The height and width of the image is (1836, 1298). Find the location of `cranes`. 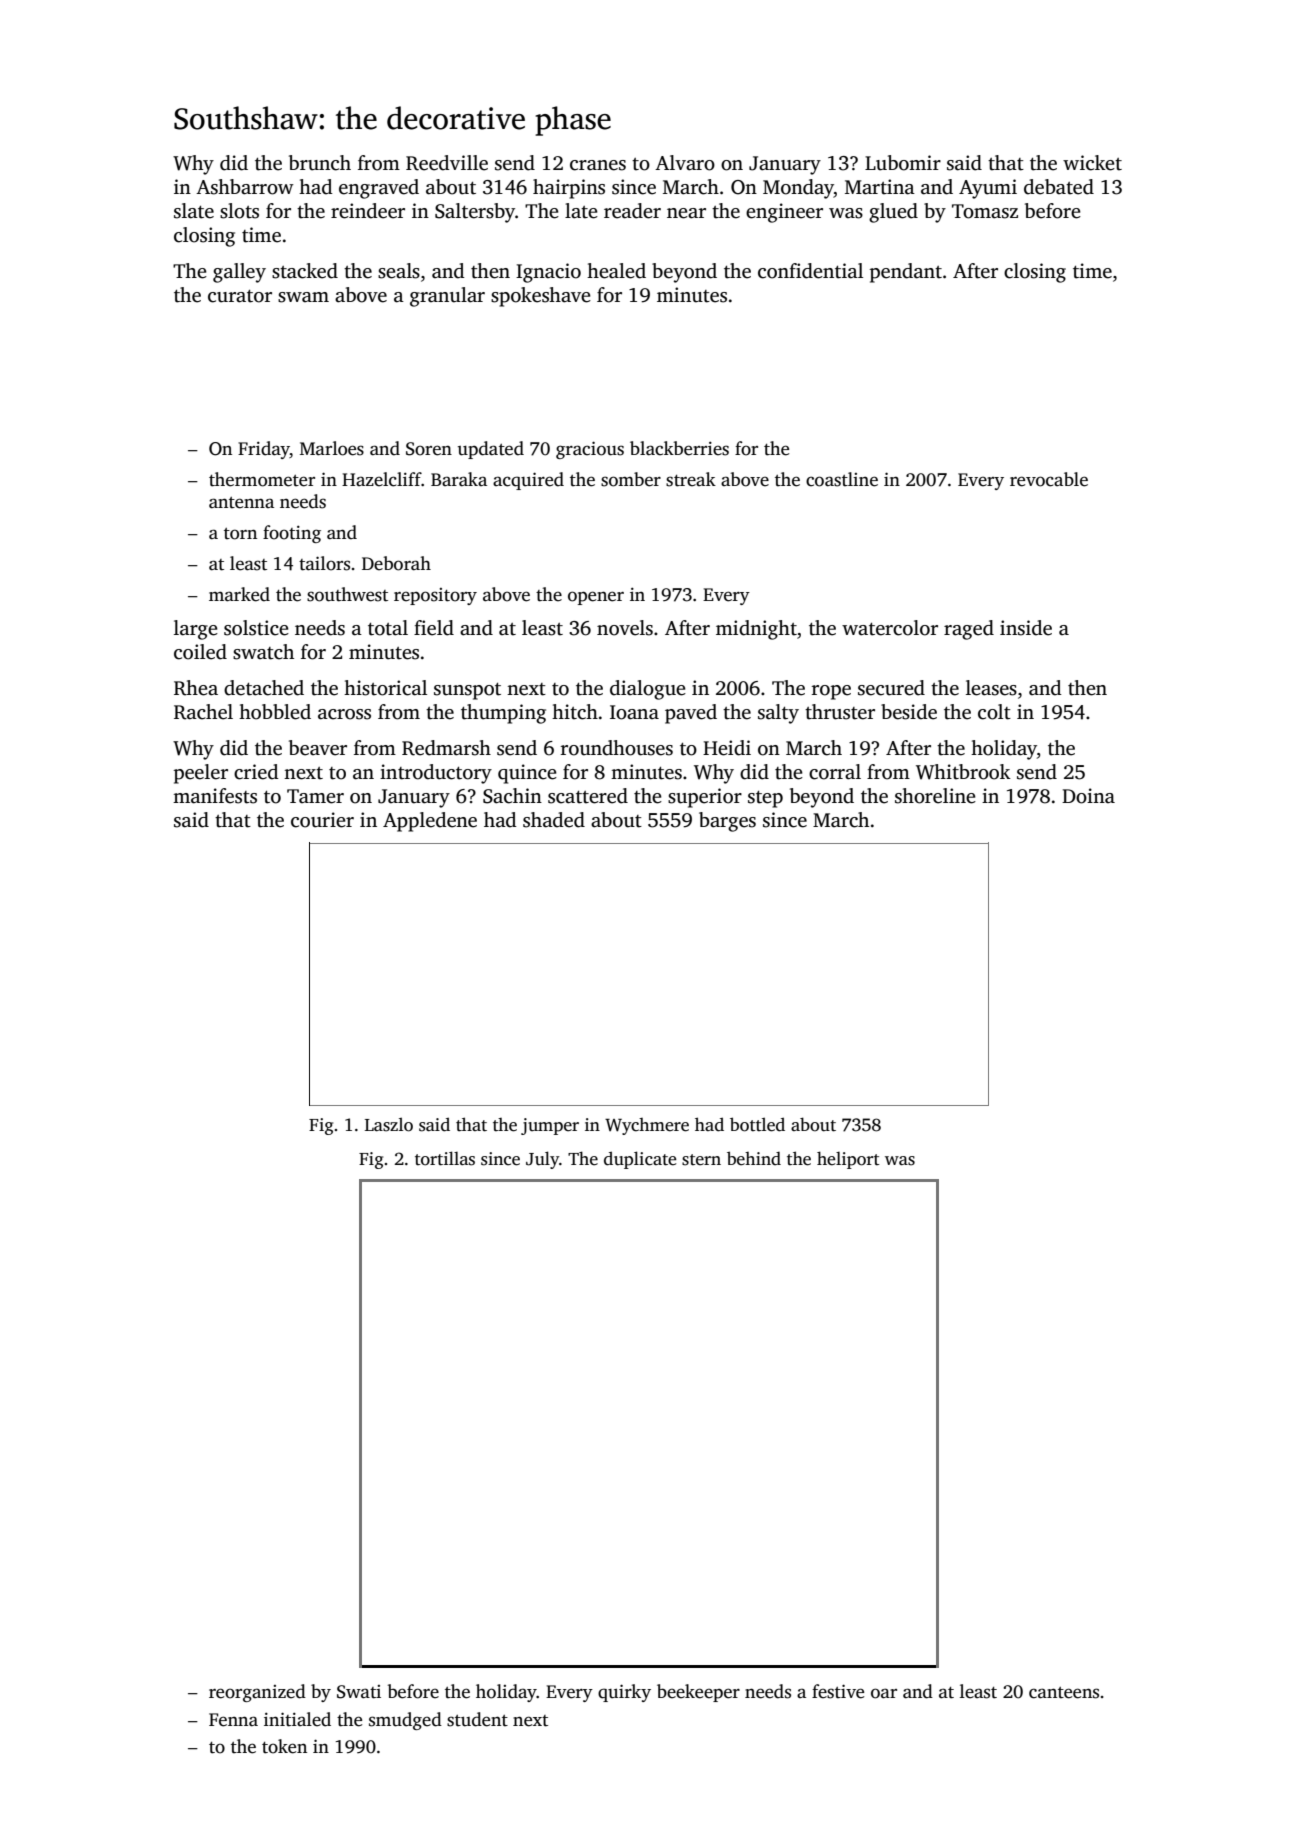

cranes is located at coordinates (598, 165).
